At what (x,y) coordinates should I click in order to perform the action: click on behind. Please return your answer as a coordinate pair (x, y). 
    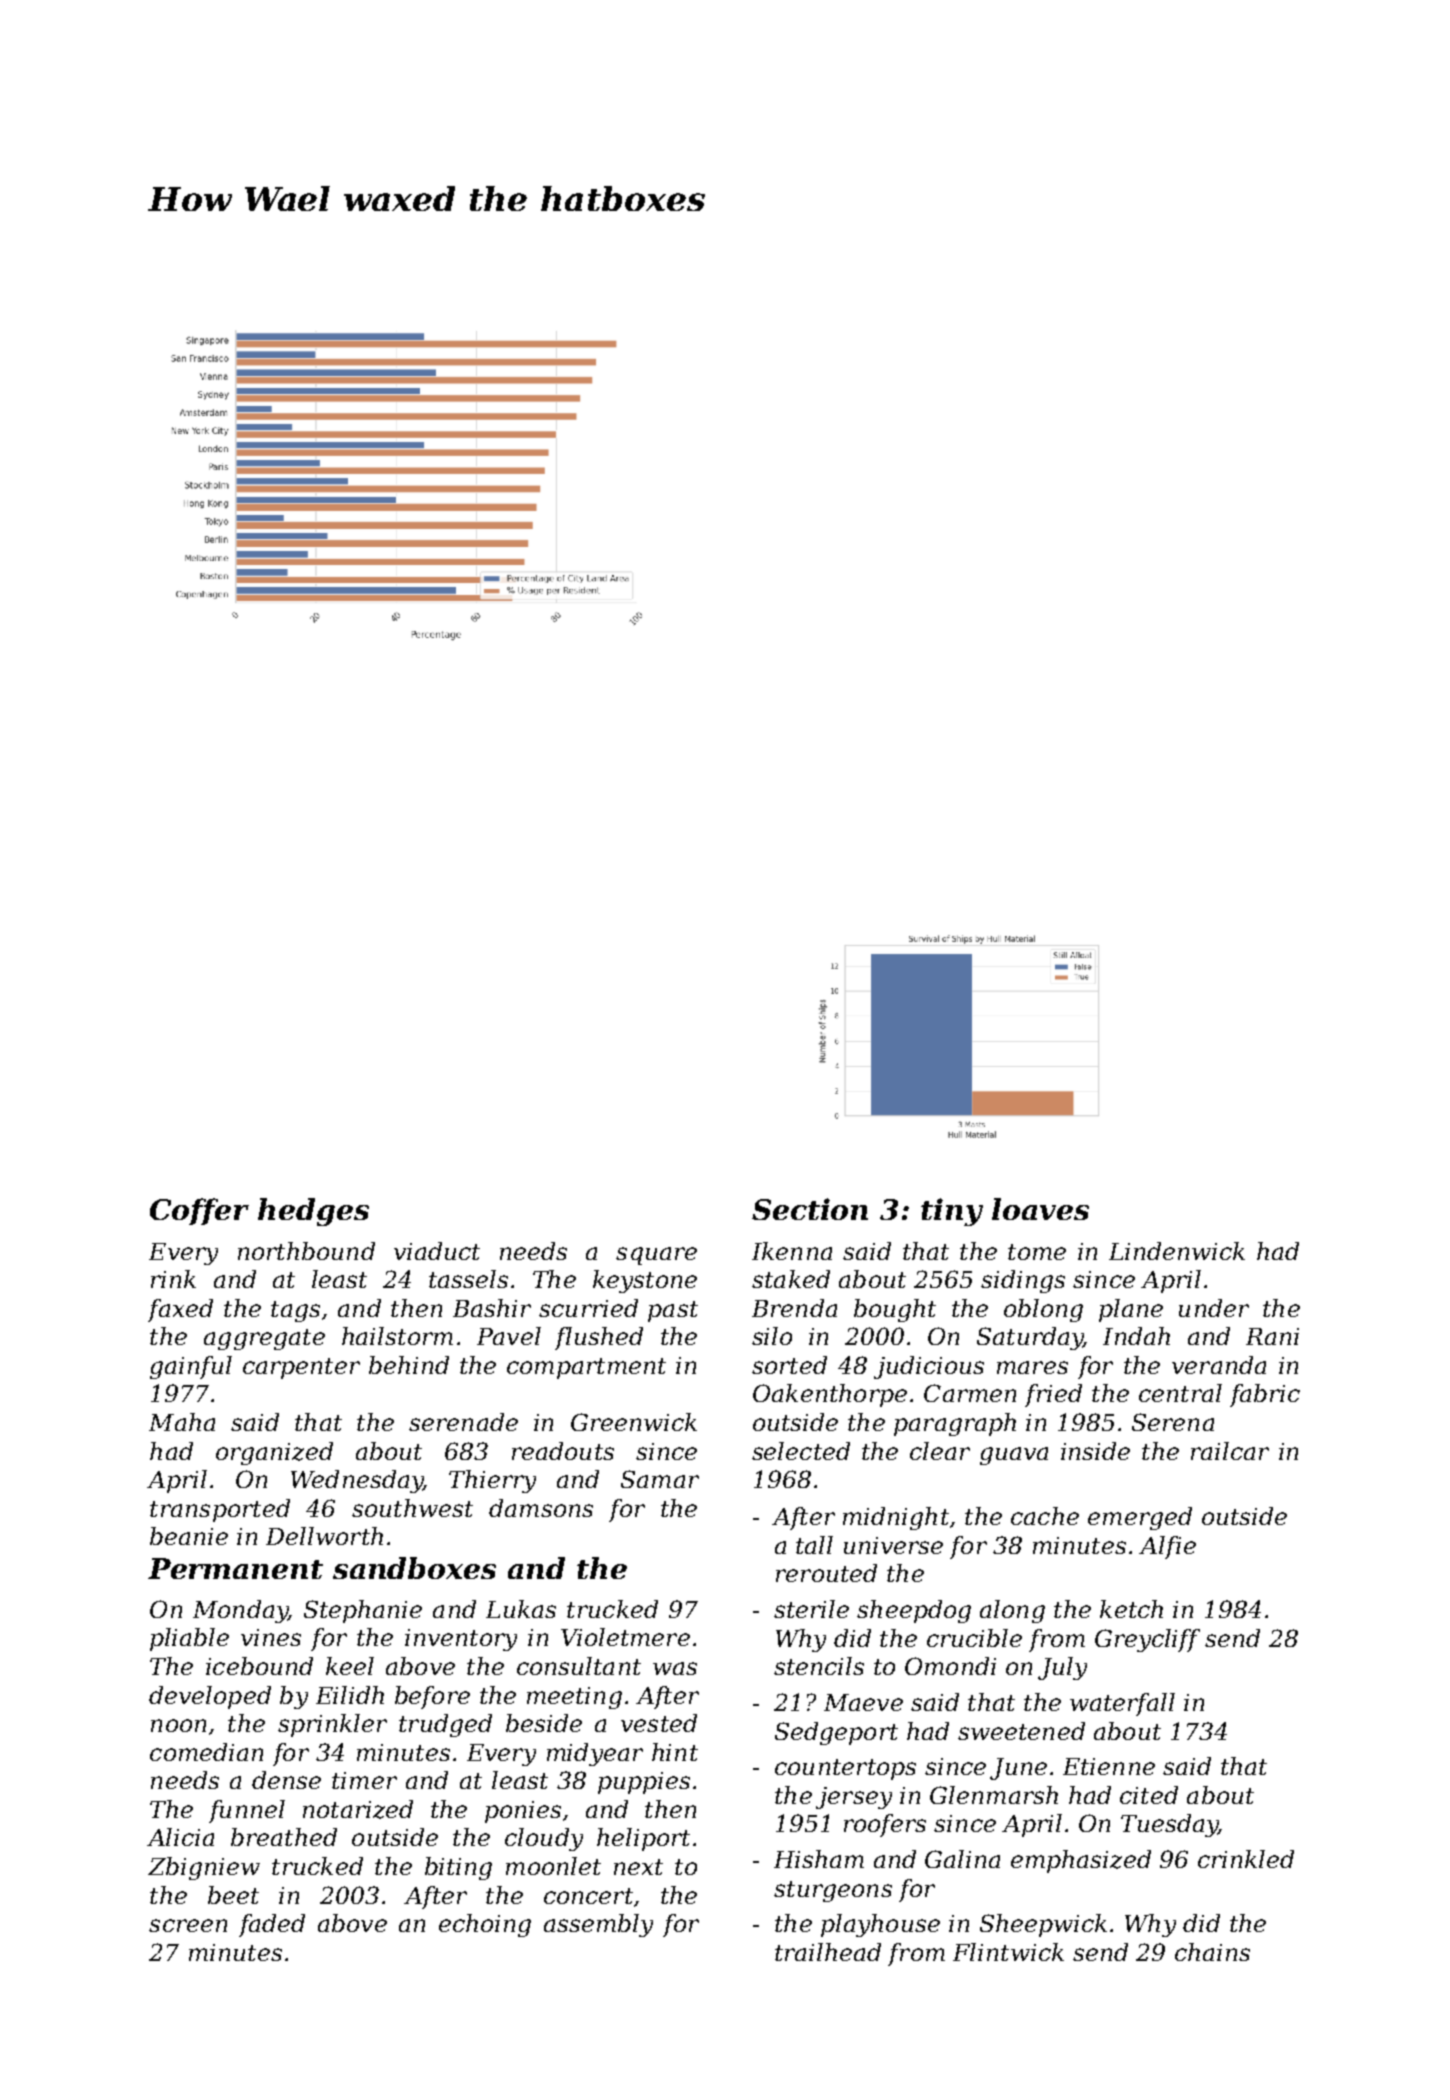
    Looking at the image, I should click on (409, 1365).
